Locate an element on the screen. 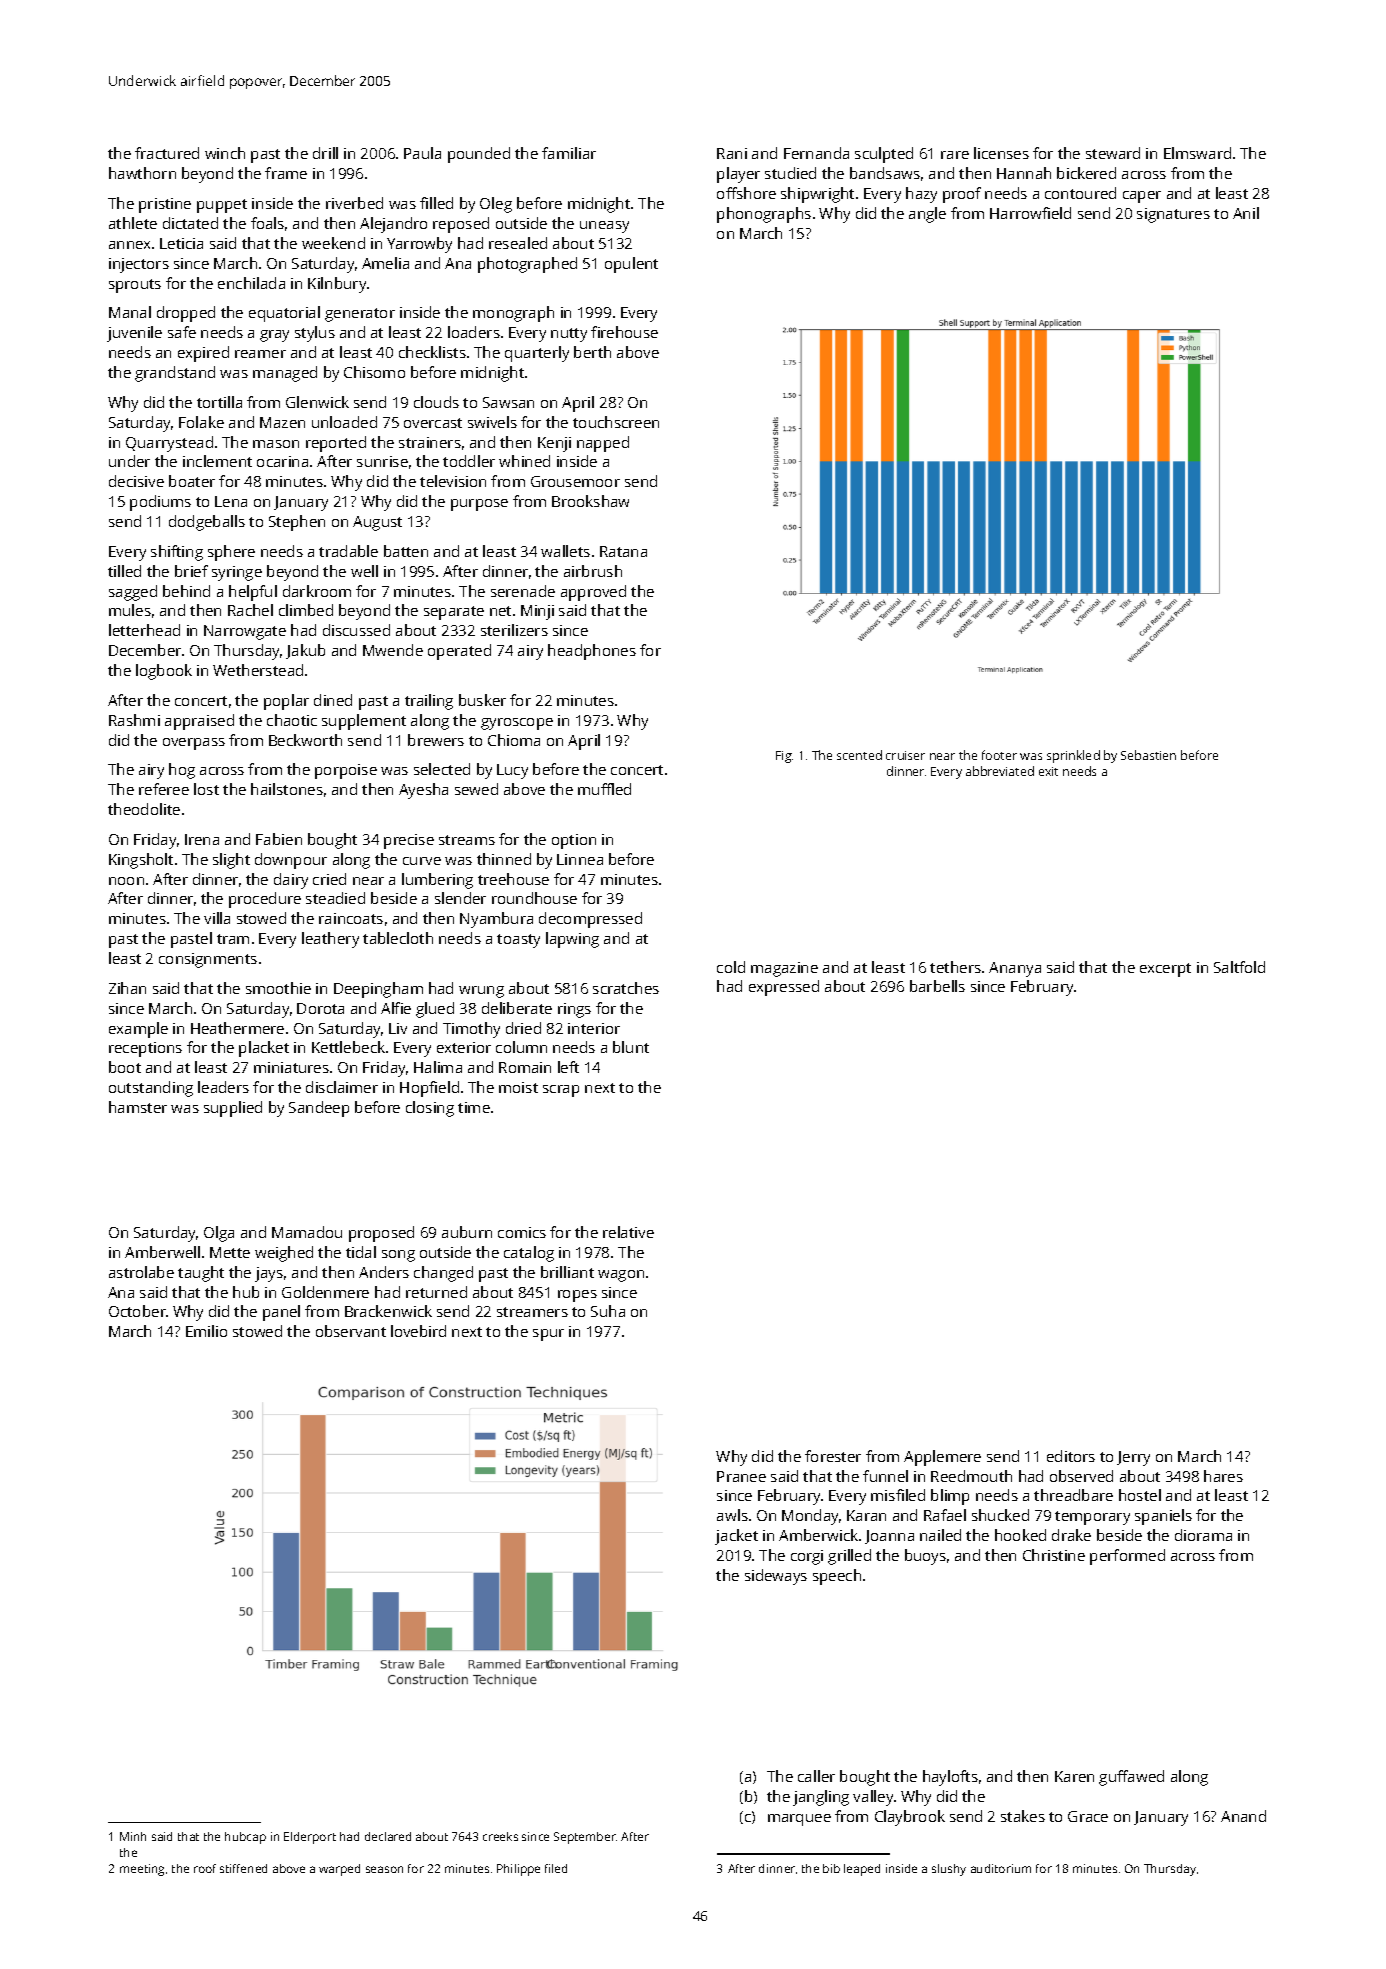  Karan is located at coordinates (866, 1515).
